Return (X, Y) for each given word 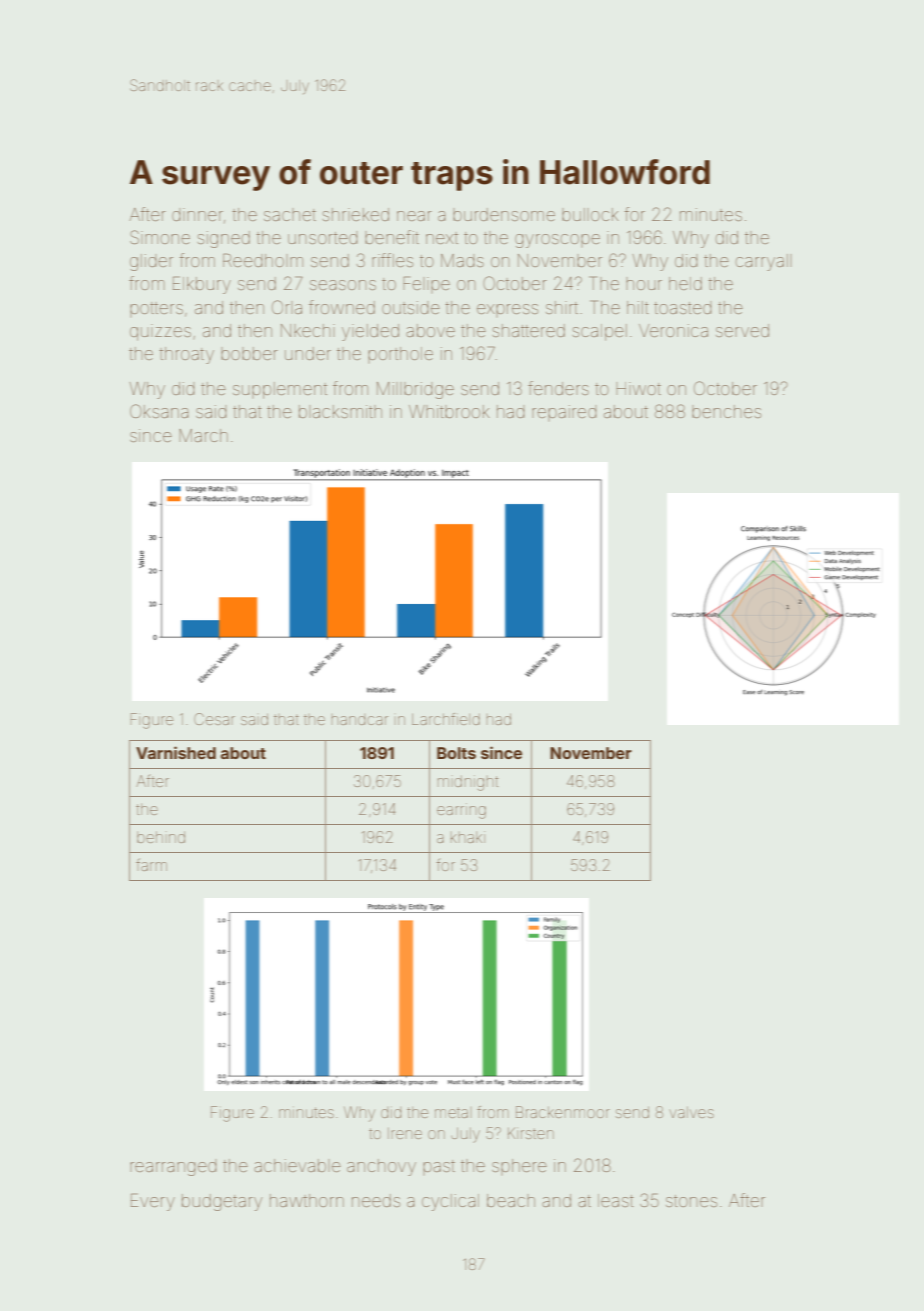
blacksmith (340, 411)
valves (692, 1112)
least (616, 1200)
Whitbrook (449, 411)
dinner (197, 214)
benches (726, 411)
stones (691, 1201)
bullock (590, 214)
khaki (468, 837)
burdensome (504, 214)
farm (151, 864)
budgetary (222, 1202)
